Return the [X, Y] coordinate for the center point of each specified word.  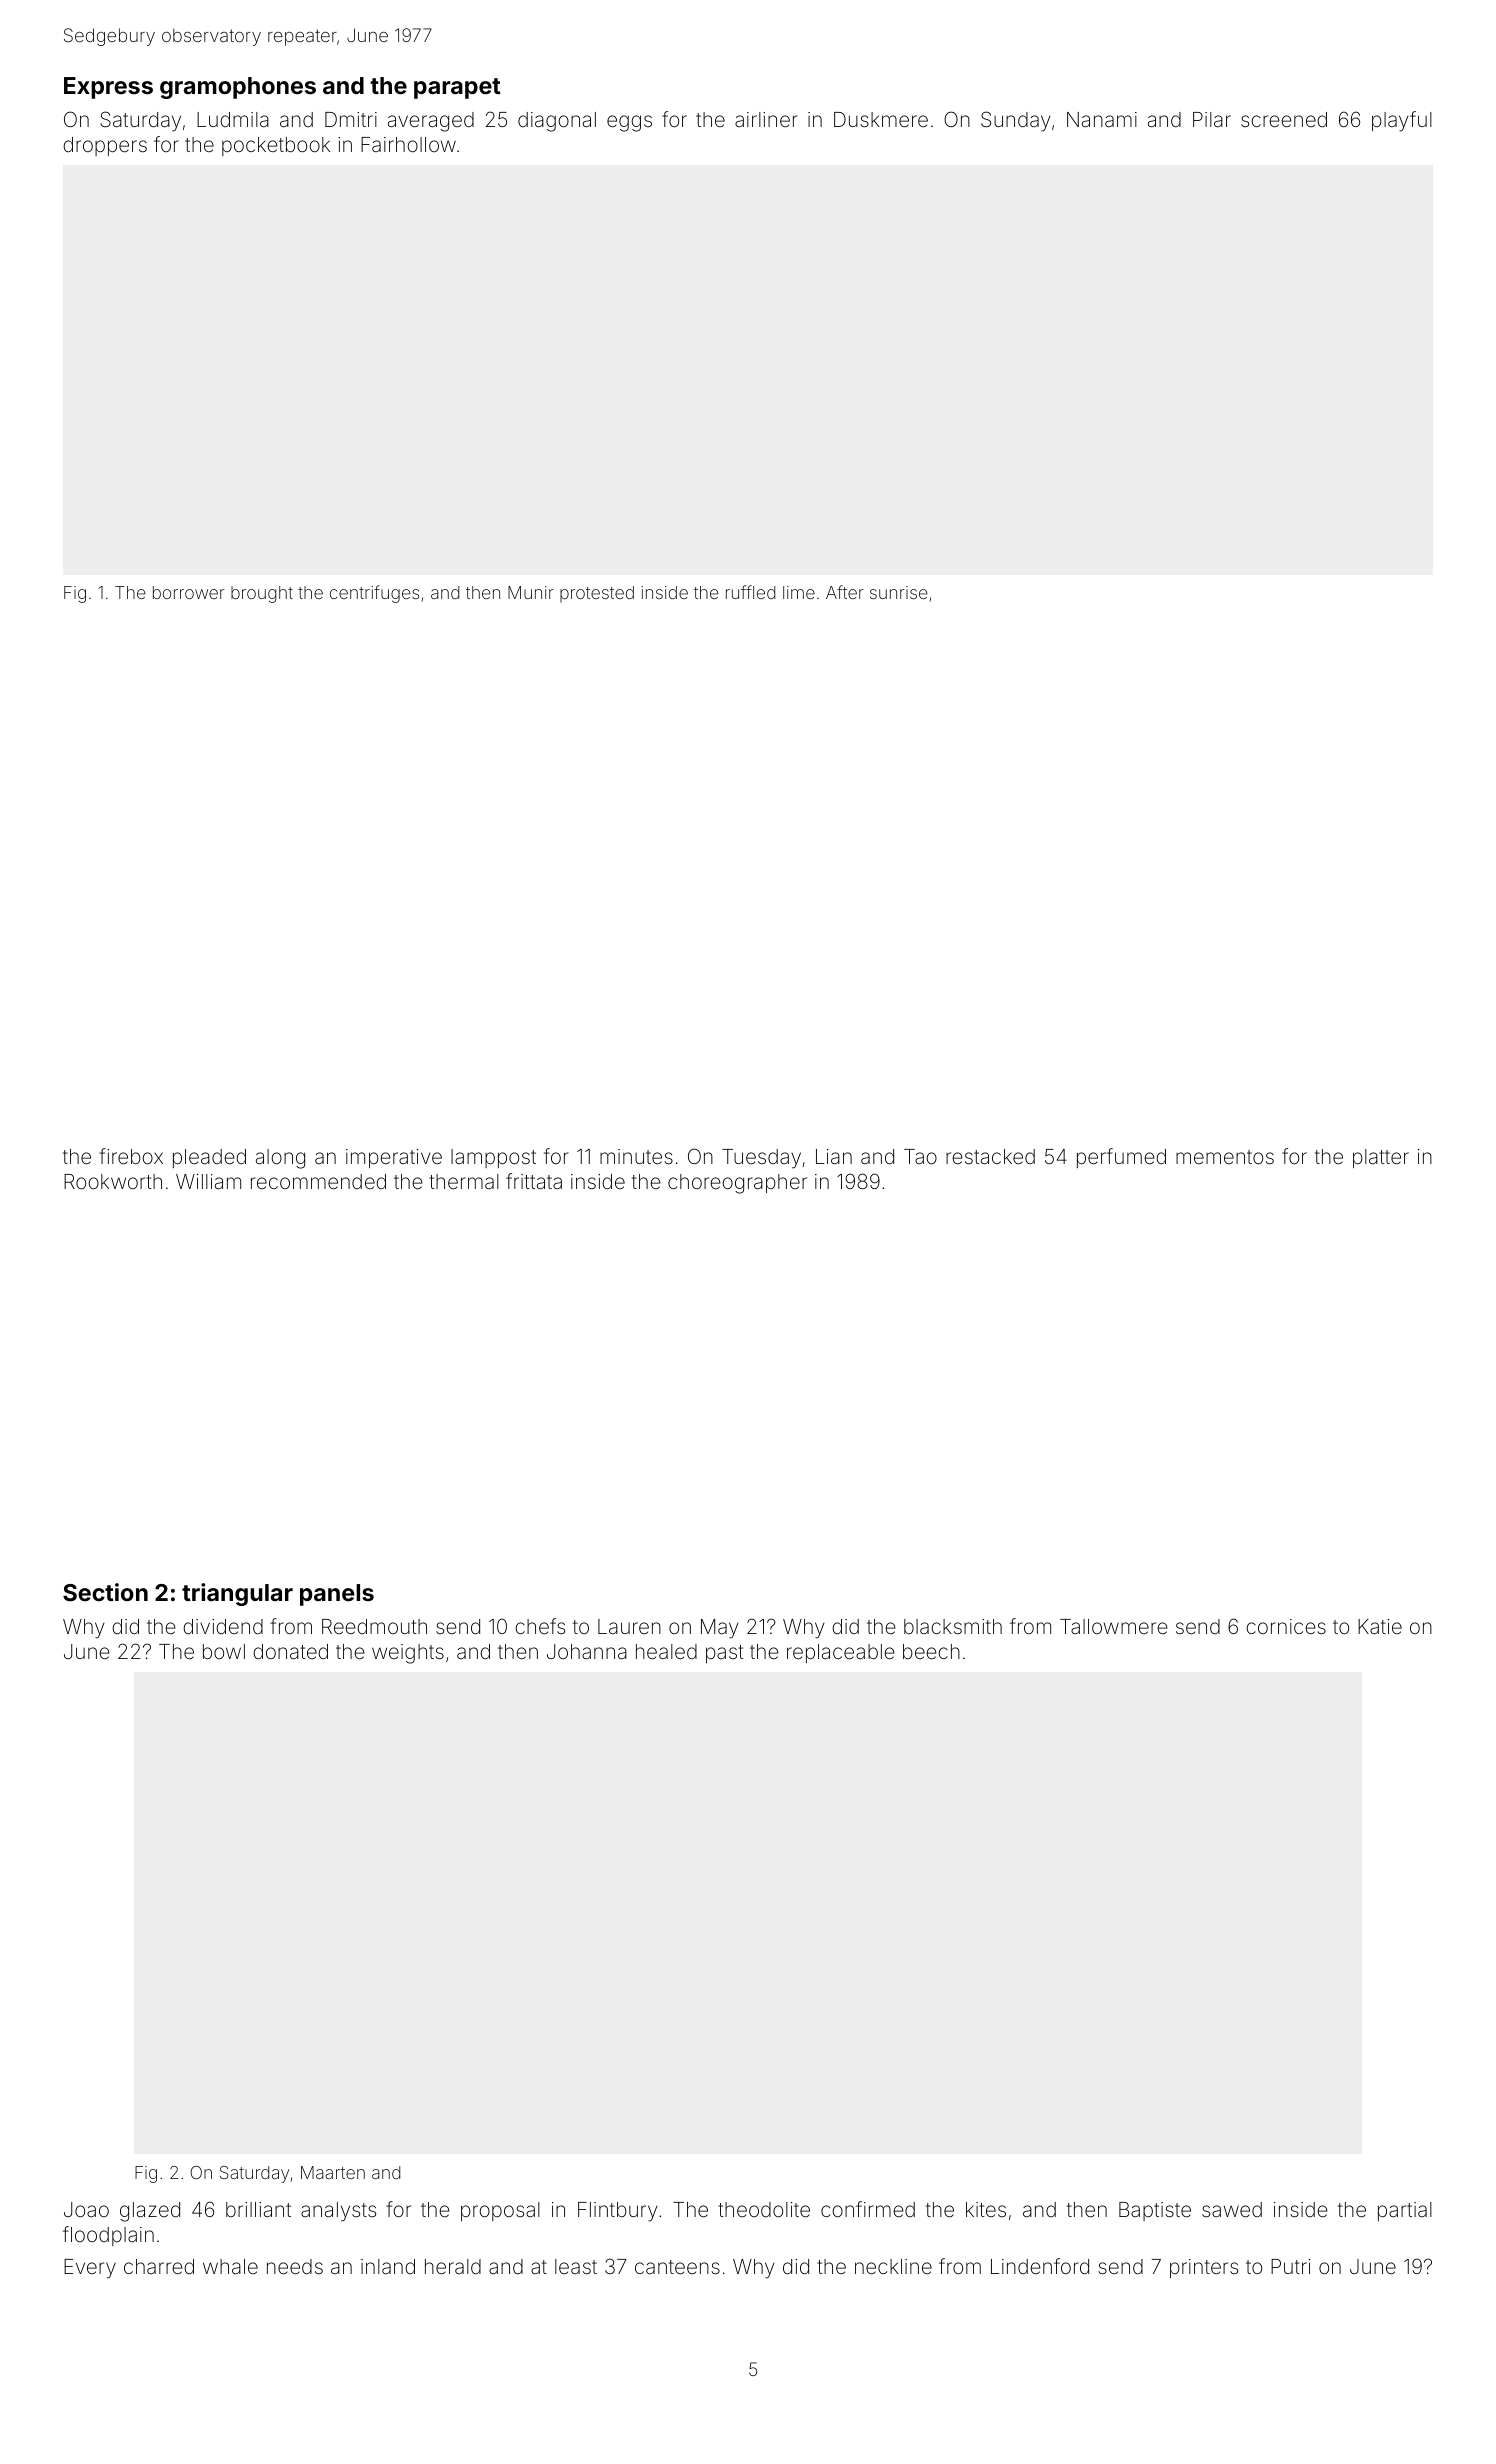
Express [108, 88]
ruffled [750, 592]
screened [1284, 119]
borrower [189, 592]
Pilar [1212, 119]
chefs [540, 1626]
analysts [338, 2212]
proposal [500, 2211]
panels [337, 1595]
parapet [457, 88]
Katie [1380, 1626]
